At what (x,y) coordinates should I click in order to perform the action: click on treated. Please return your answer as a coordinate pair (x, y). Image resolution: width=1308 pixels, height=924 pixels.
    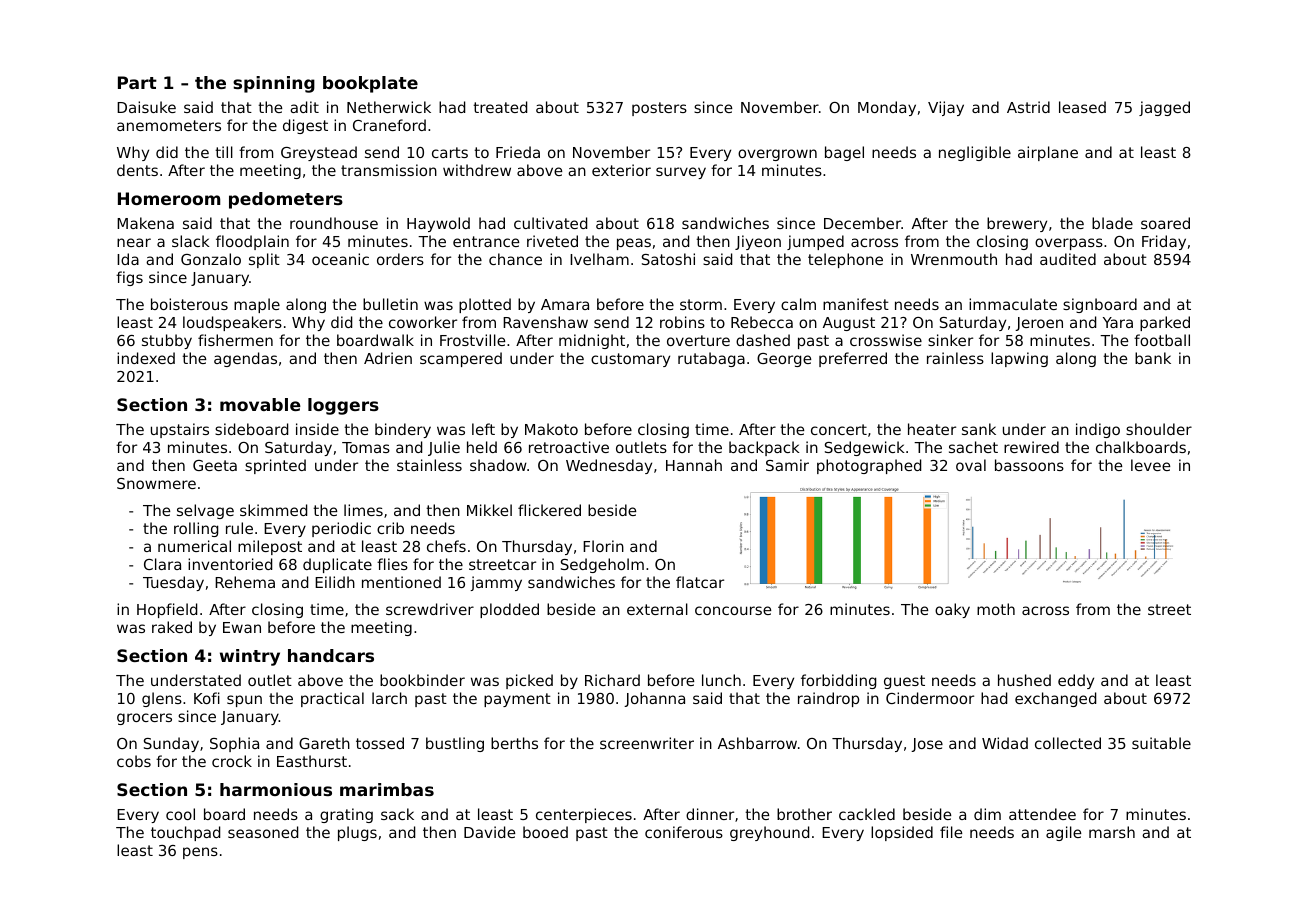
    Looking at the image, I should click on (500, 107).
